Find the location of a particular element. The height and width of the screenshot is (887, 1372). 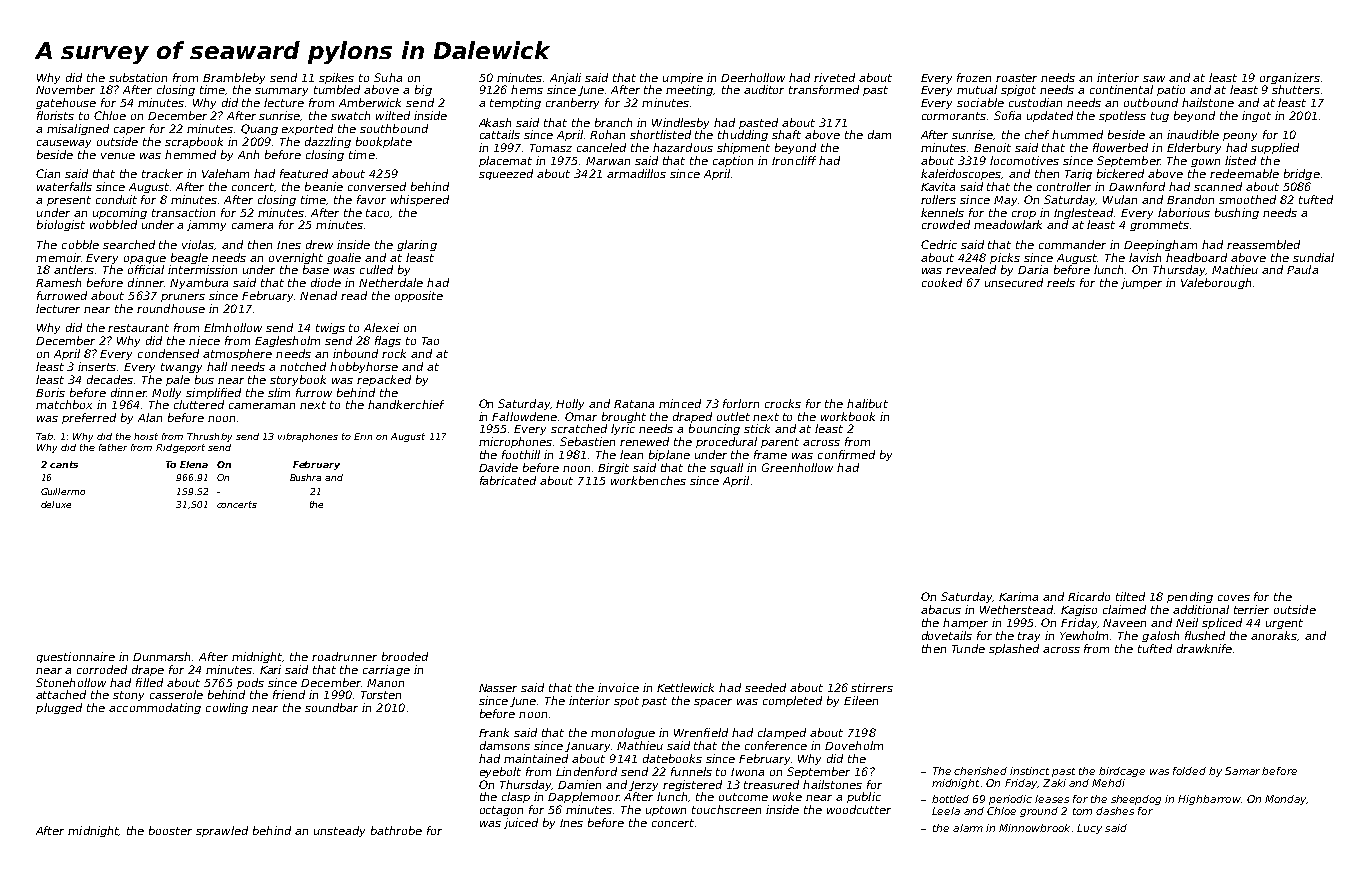

roadrunner is located at coordinates (344, 656).
